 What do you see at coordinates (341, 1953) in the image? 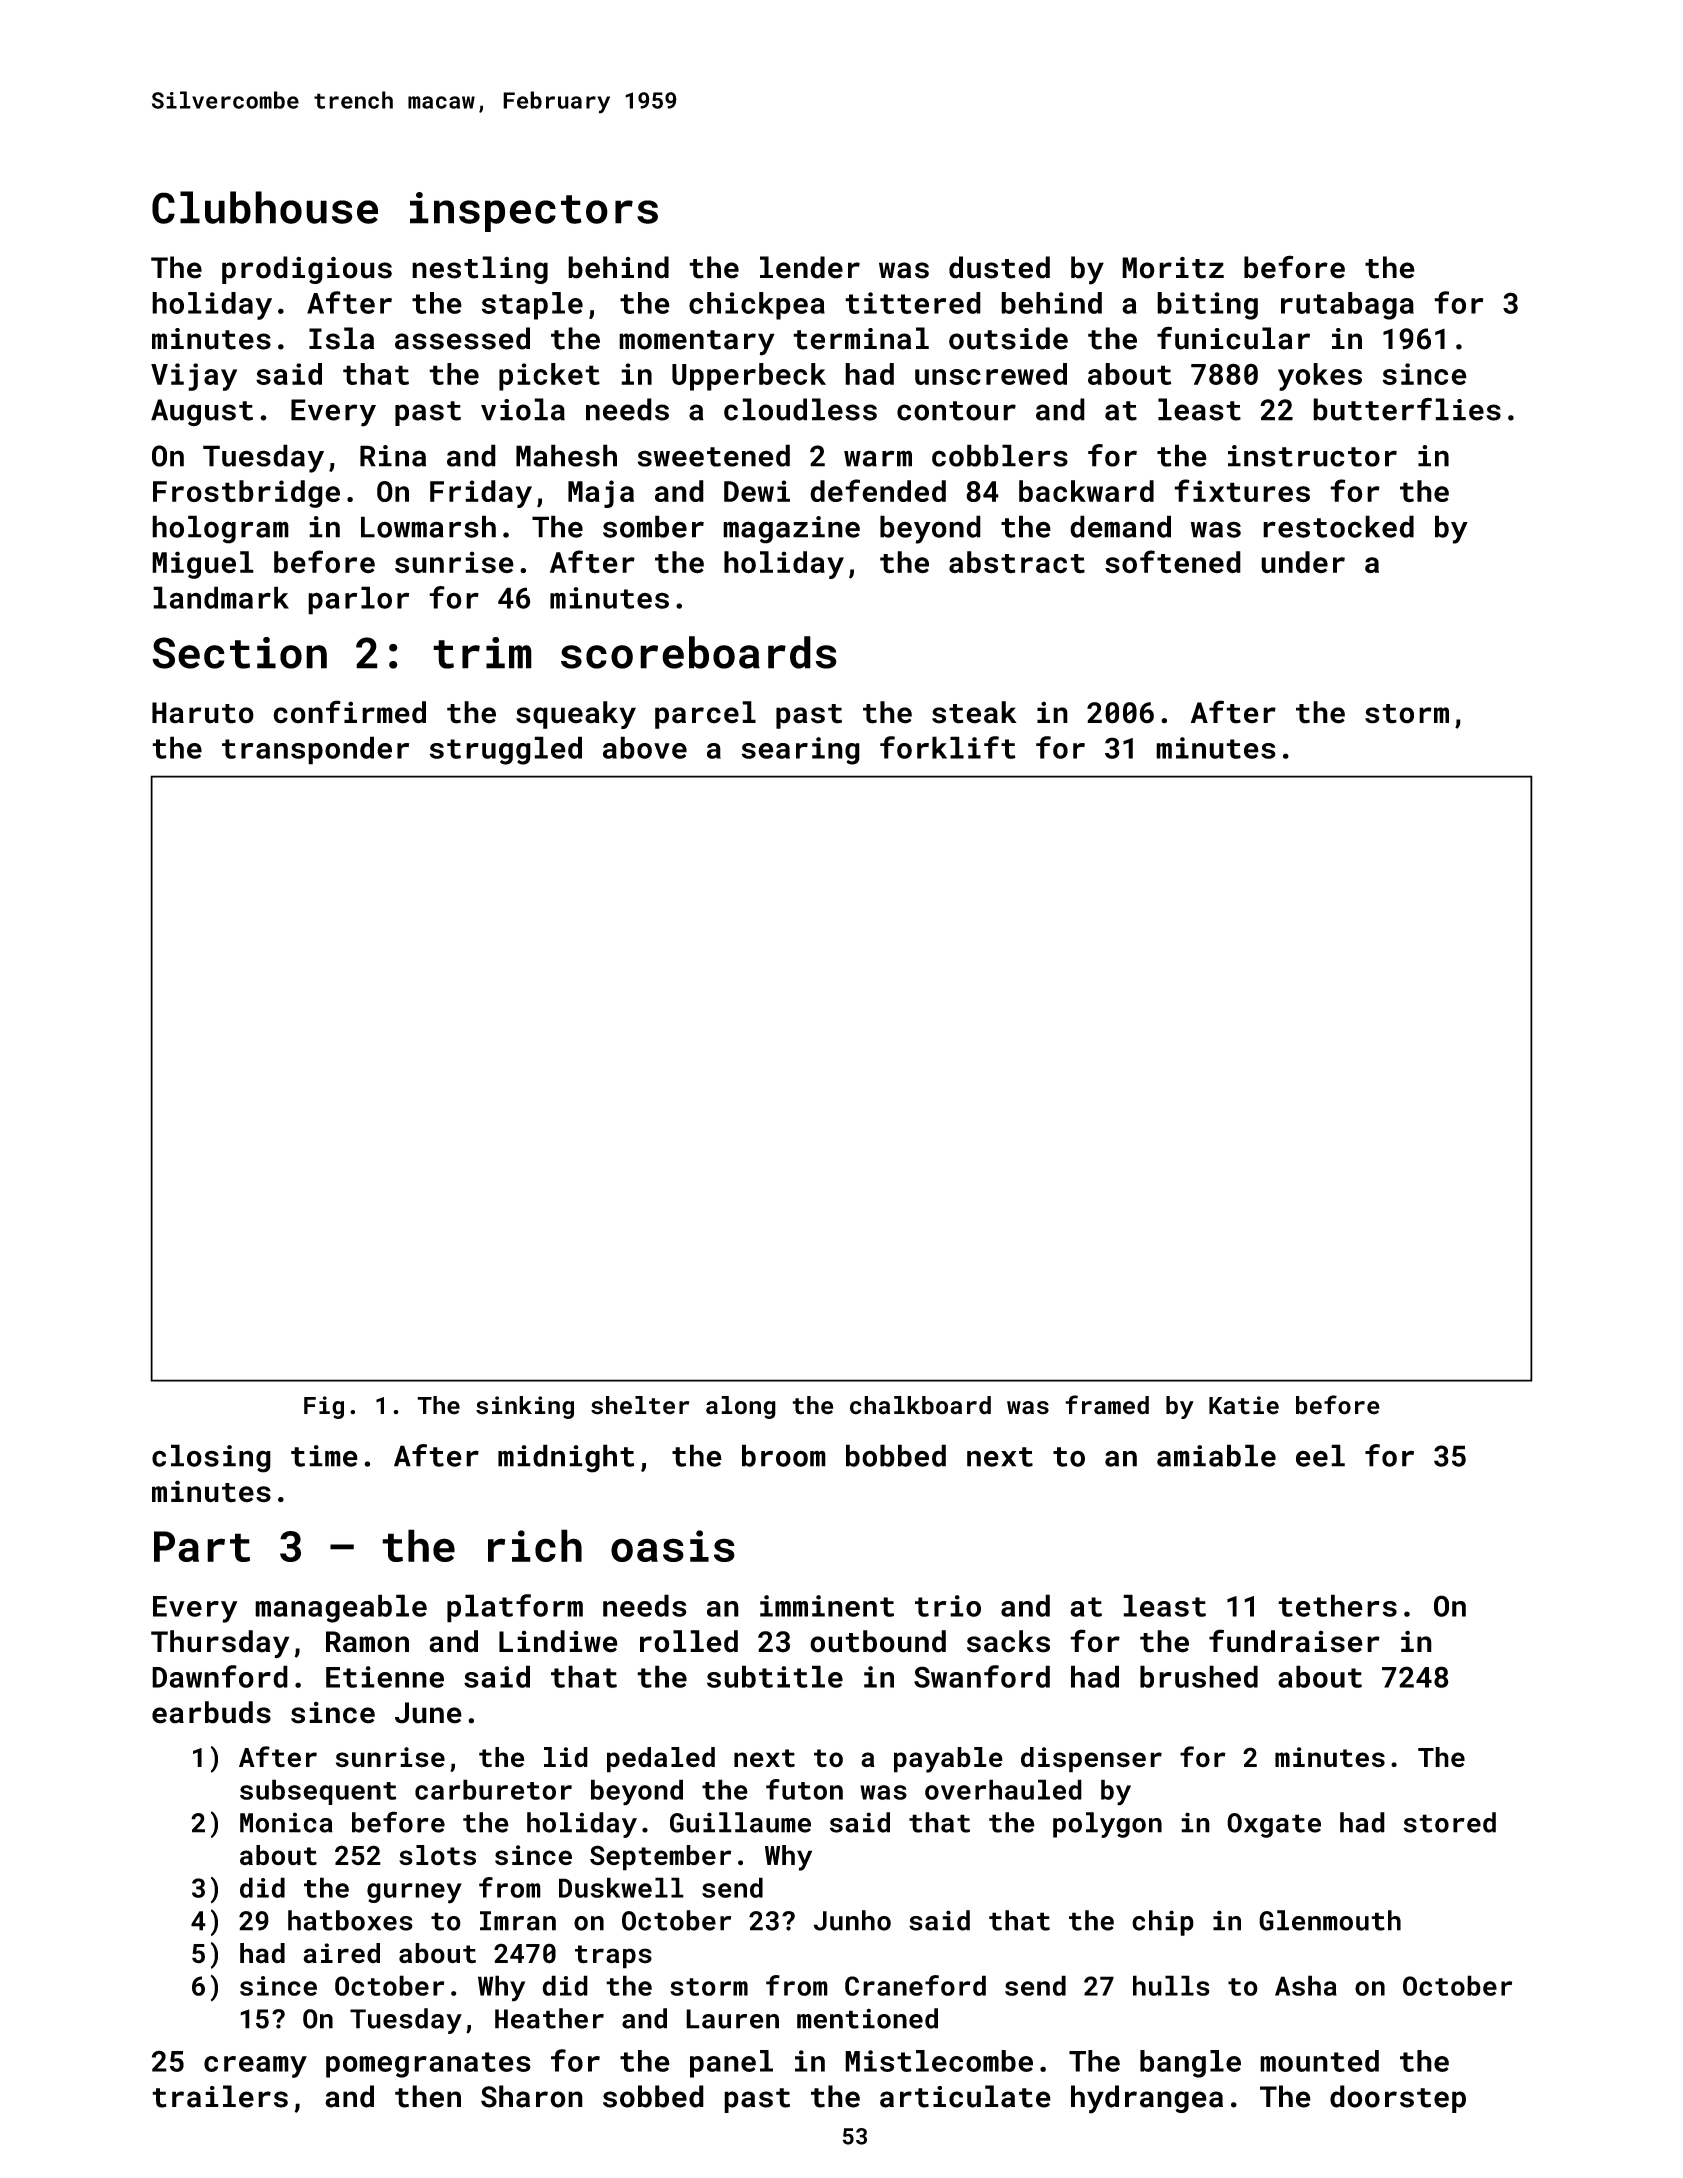
I see `aired` at bounding box center [341, 1953].
